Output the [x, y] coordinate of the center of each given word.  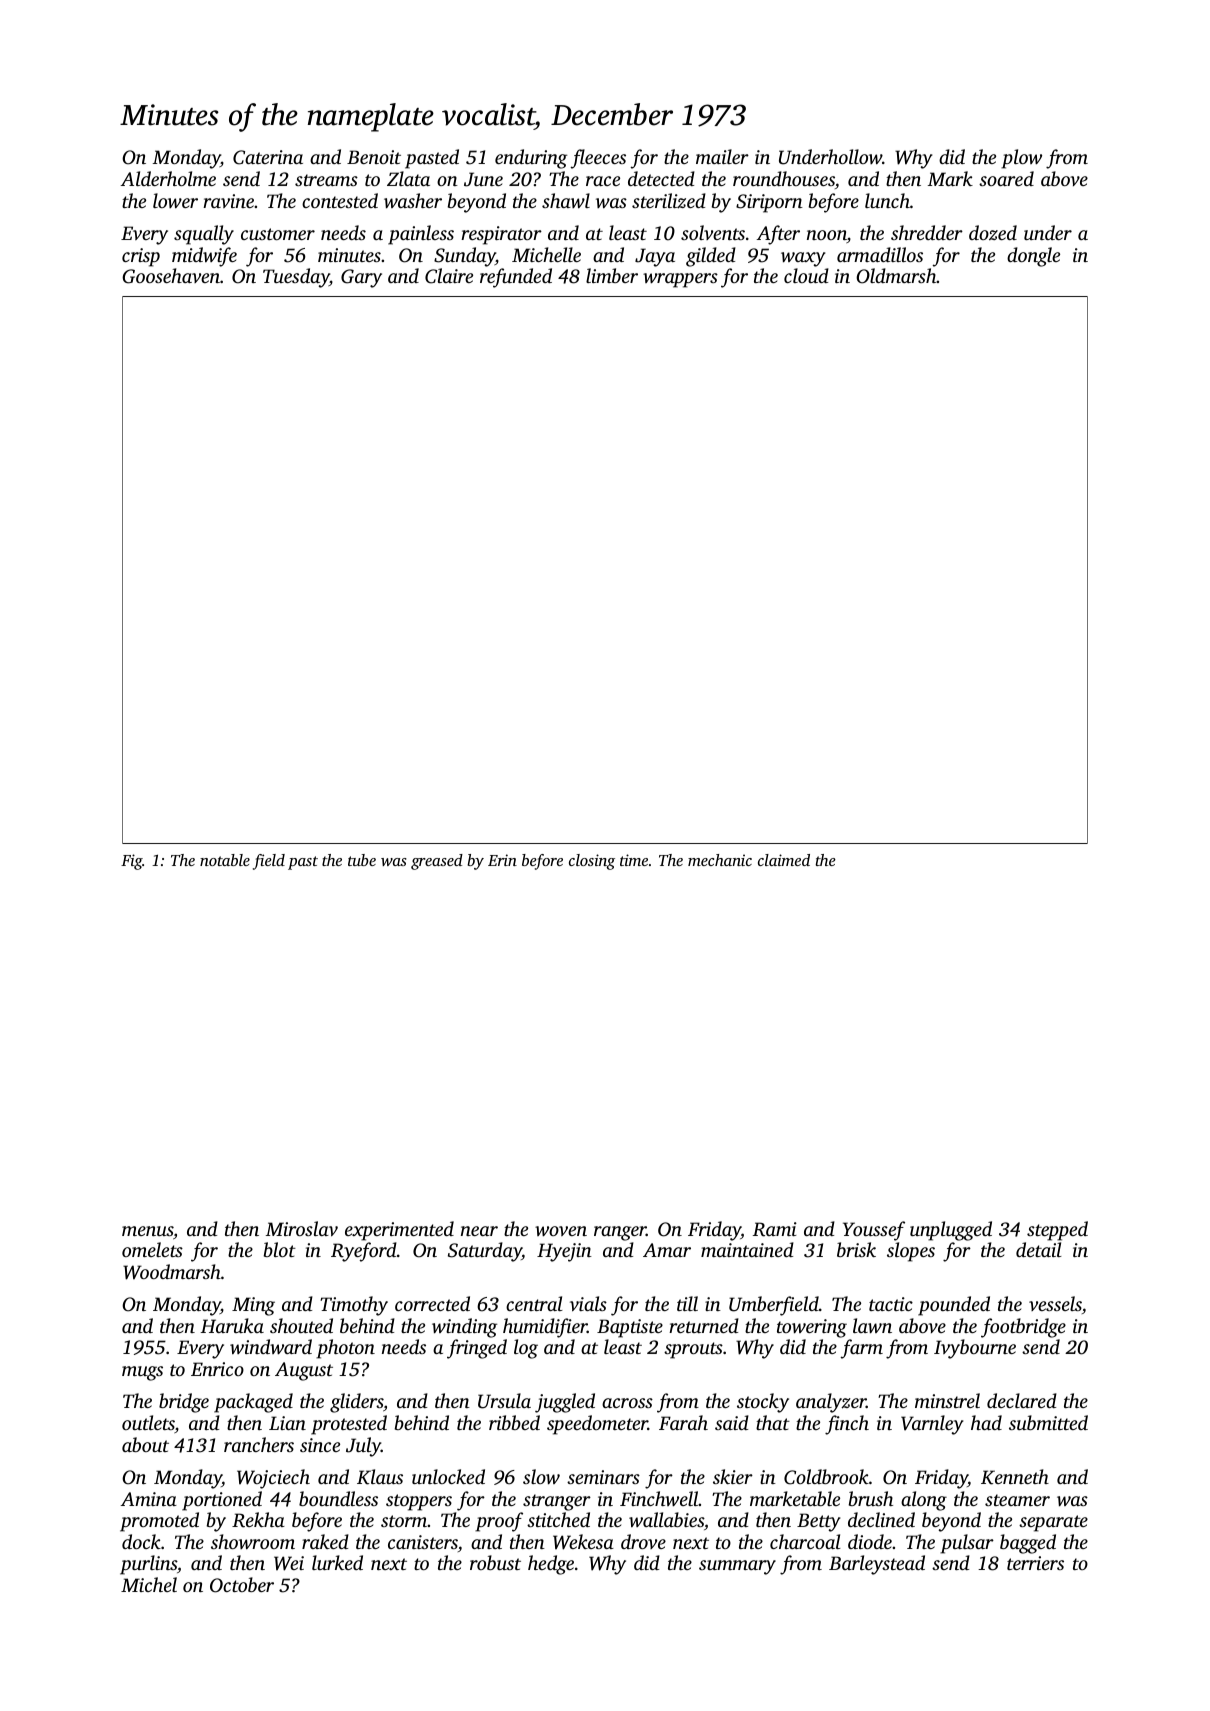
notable [225, 860]
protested [349, 1425]
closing [592, 862]
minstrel [947, 1400]
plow [1021, 159]
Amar [667, 1250]
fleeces [598, 159]
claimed [784, 860]
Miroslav [302, 1228]
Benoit [374, 157]
